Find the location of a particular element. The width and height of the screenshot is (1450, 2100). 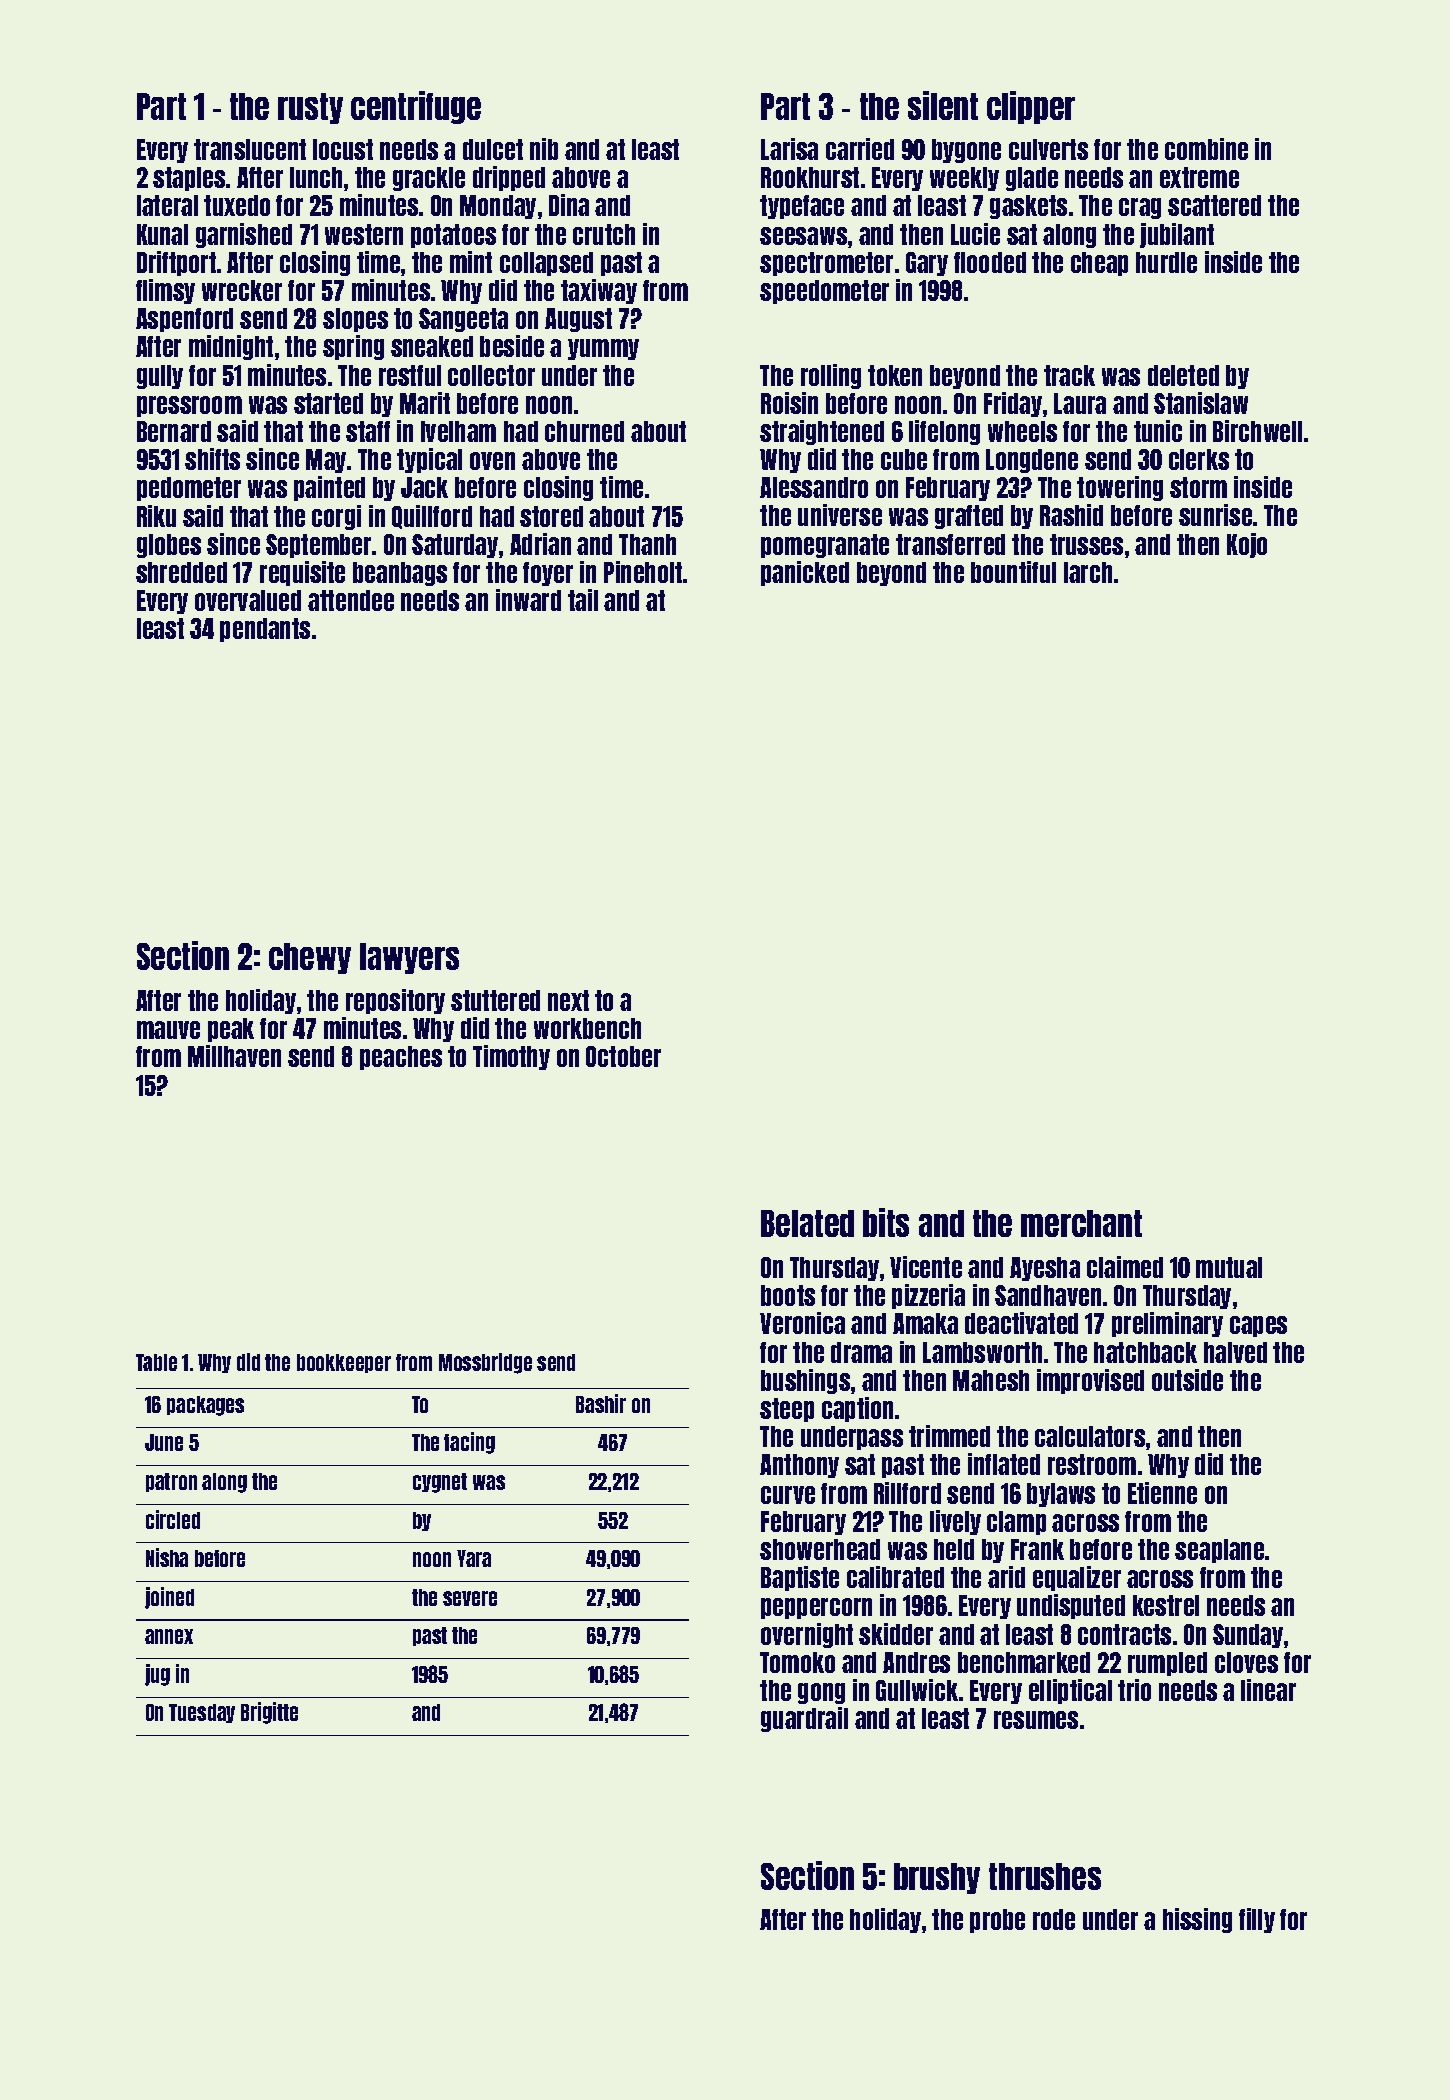

Larisa is located at coordinates (789, 149).
